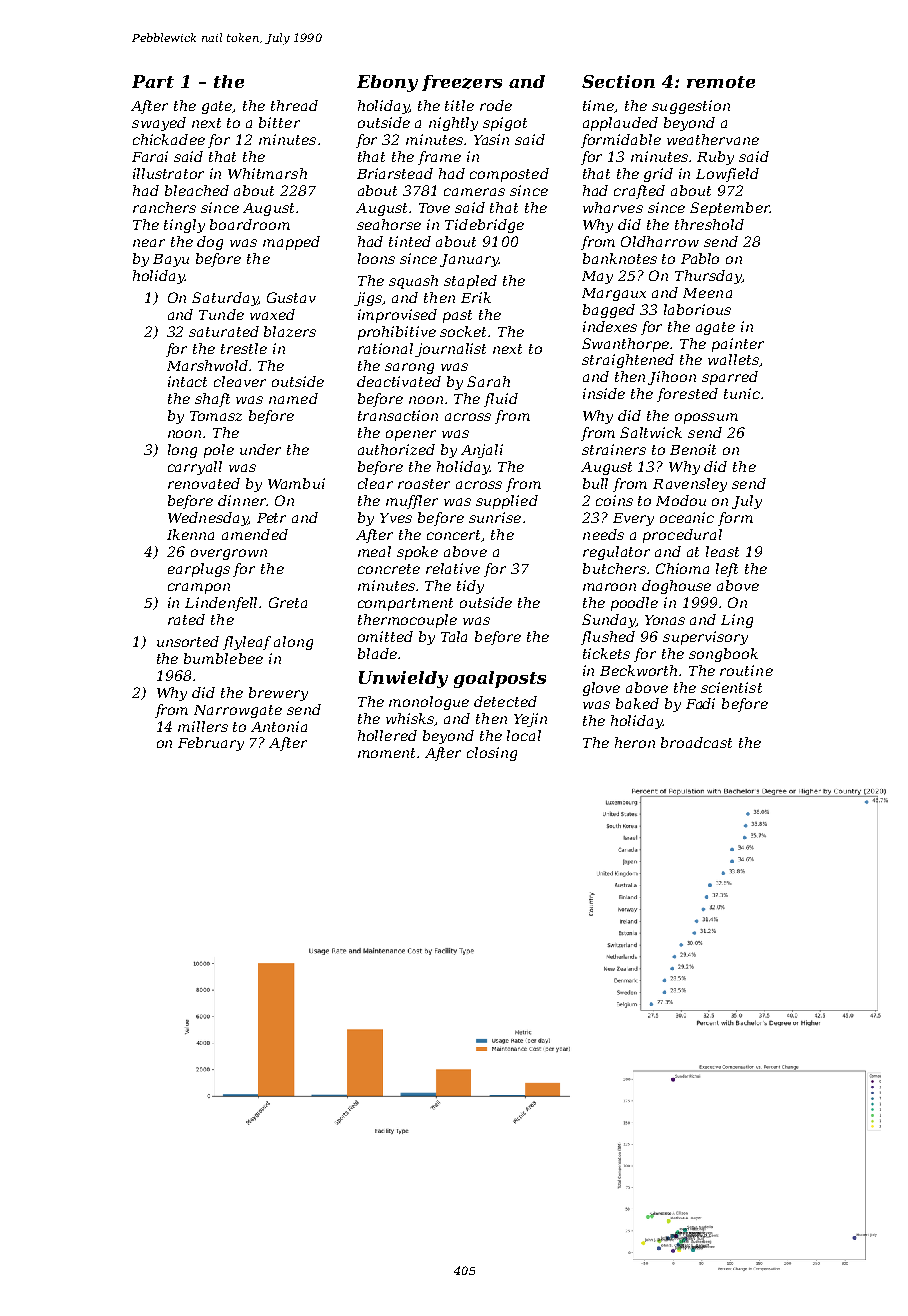 The width and height of the document is (908, 1316). I want to click on Benoit, so click(693, 449).
